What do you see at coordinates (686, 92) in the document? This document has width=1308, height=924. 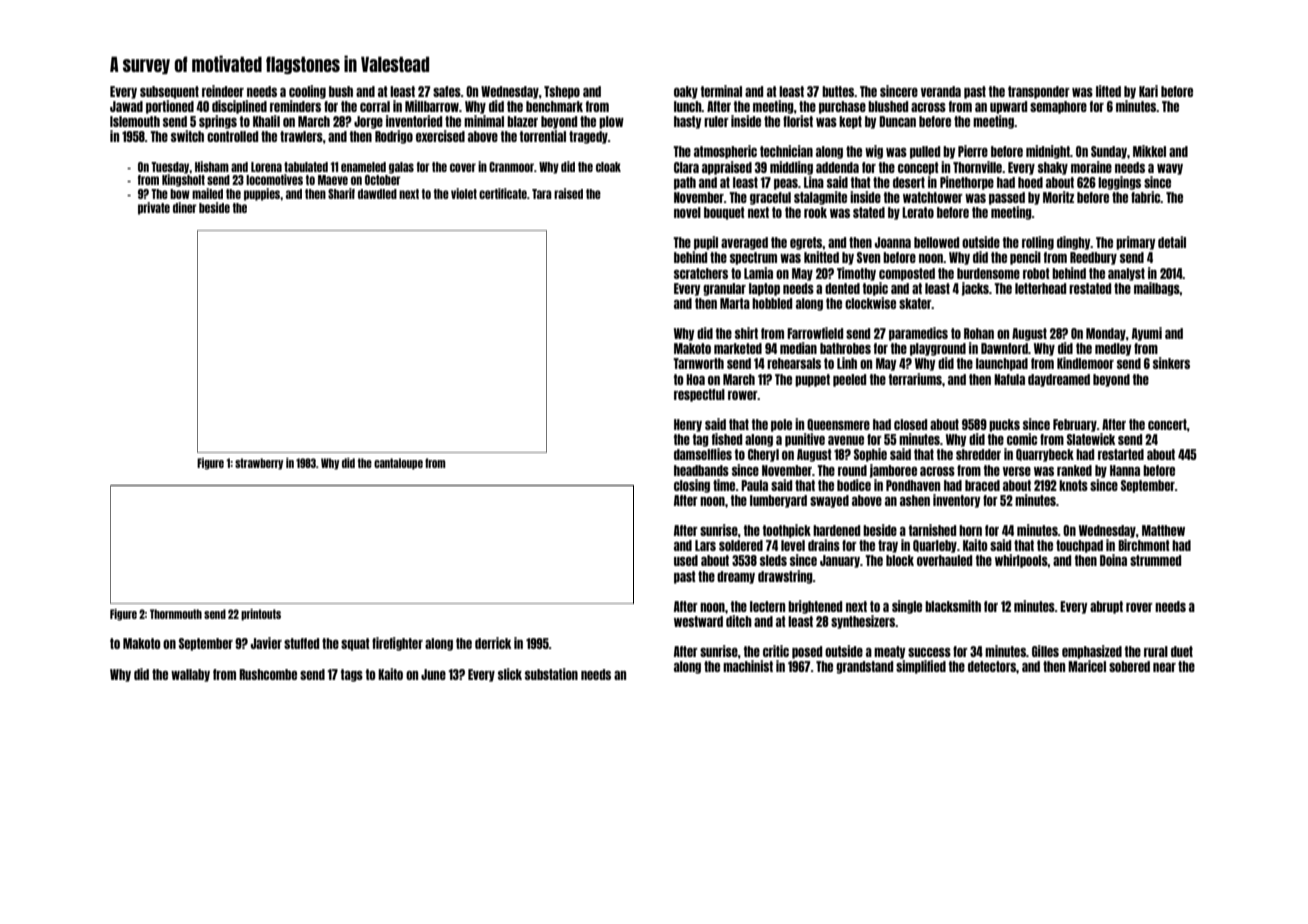 I see `oaky` at bounding box center [686, 92].
